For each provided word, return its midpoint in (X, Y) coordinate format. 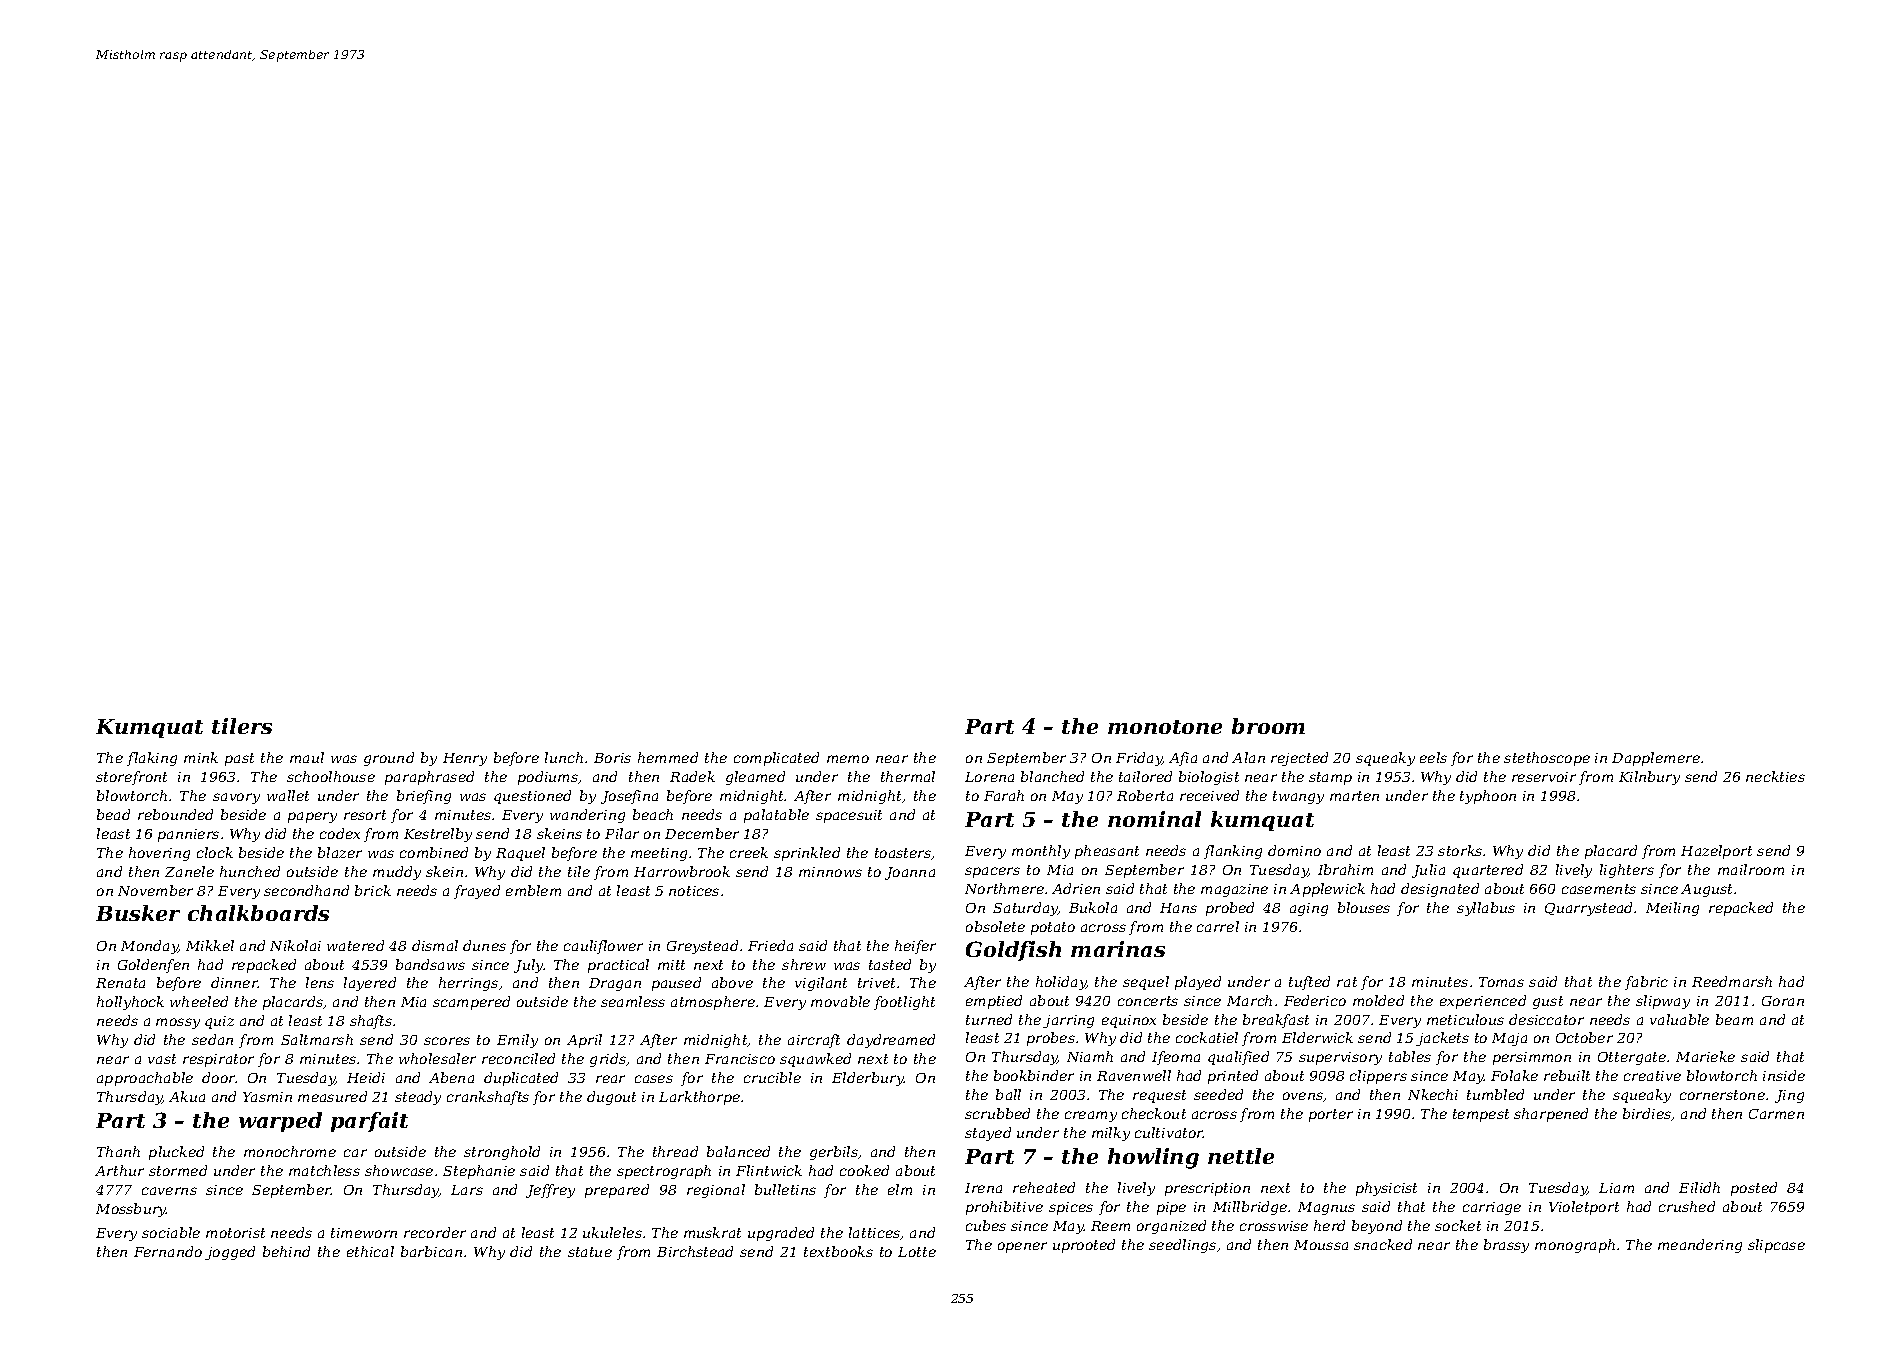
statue (590, 1252)
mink (201, 757)
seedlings (1182, 1246)
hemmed (668, 757)
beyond (1377, 1227)
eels (1433, 757)
